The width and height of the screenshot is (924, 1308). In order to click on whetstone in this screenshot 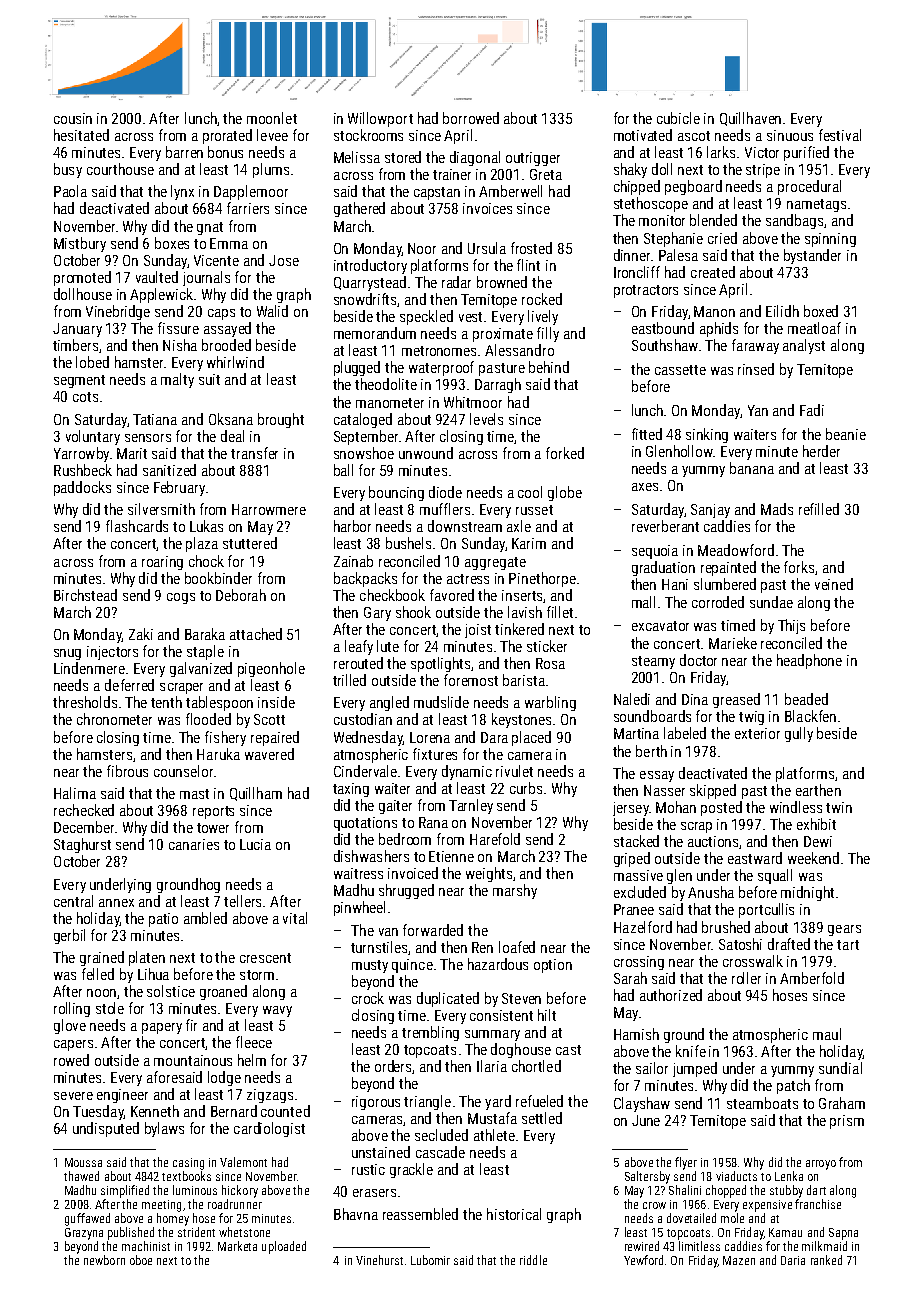, I will do `click(244, 1232)`.
